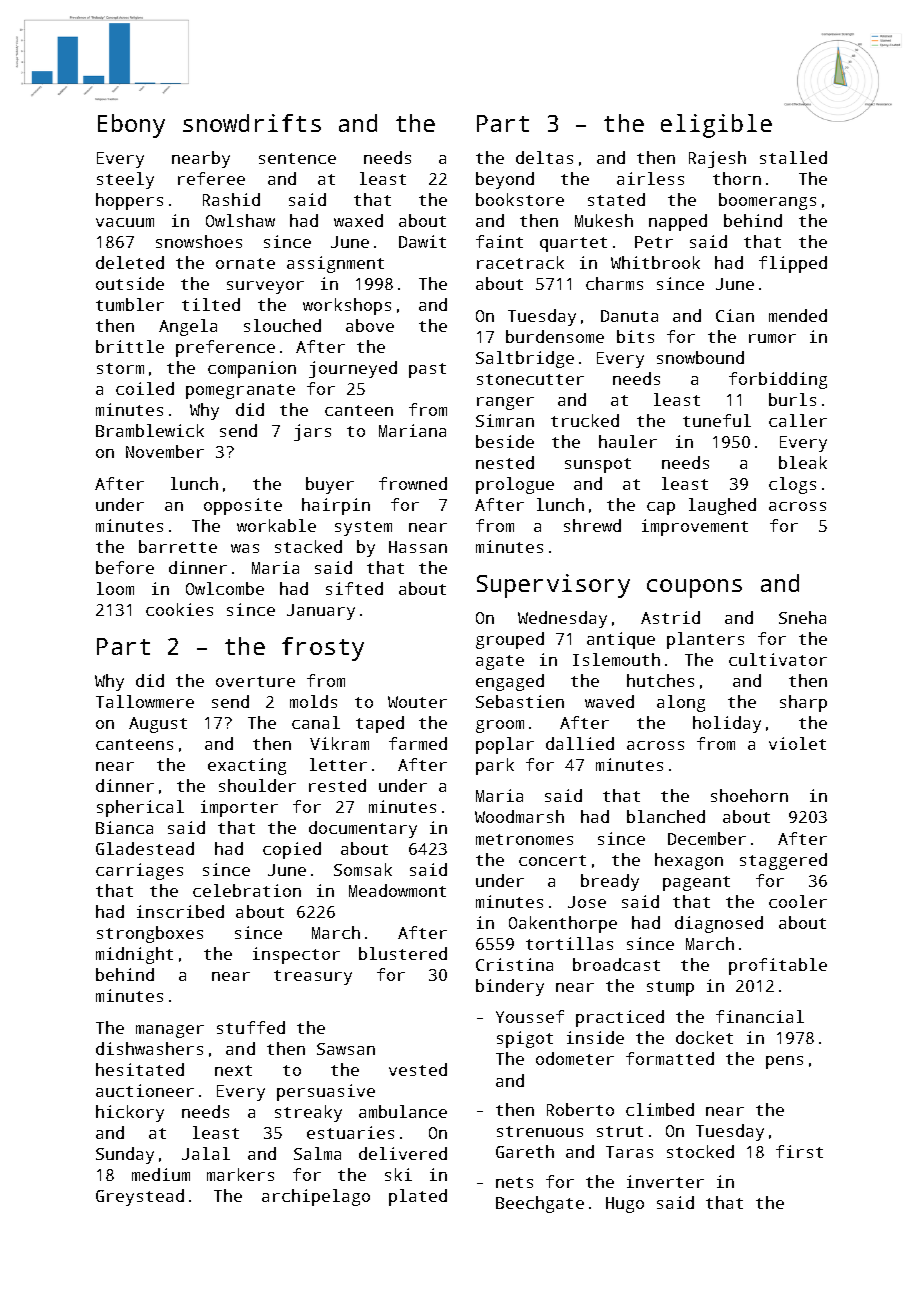  I want to click on vested, so click(418, 1069).
